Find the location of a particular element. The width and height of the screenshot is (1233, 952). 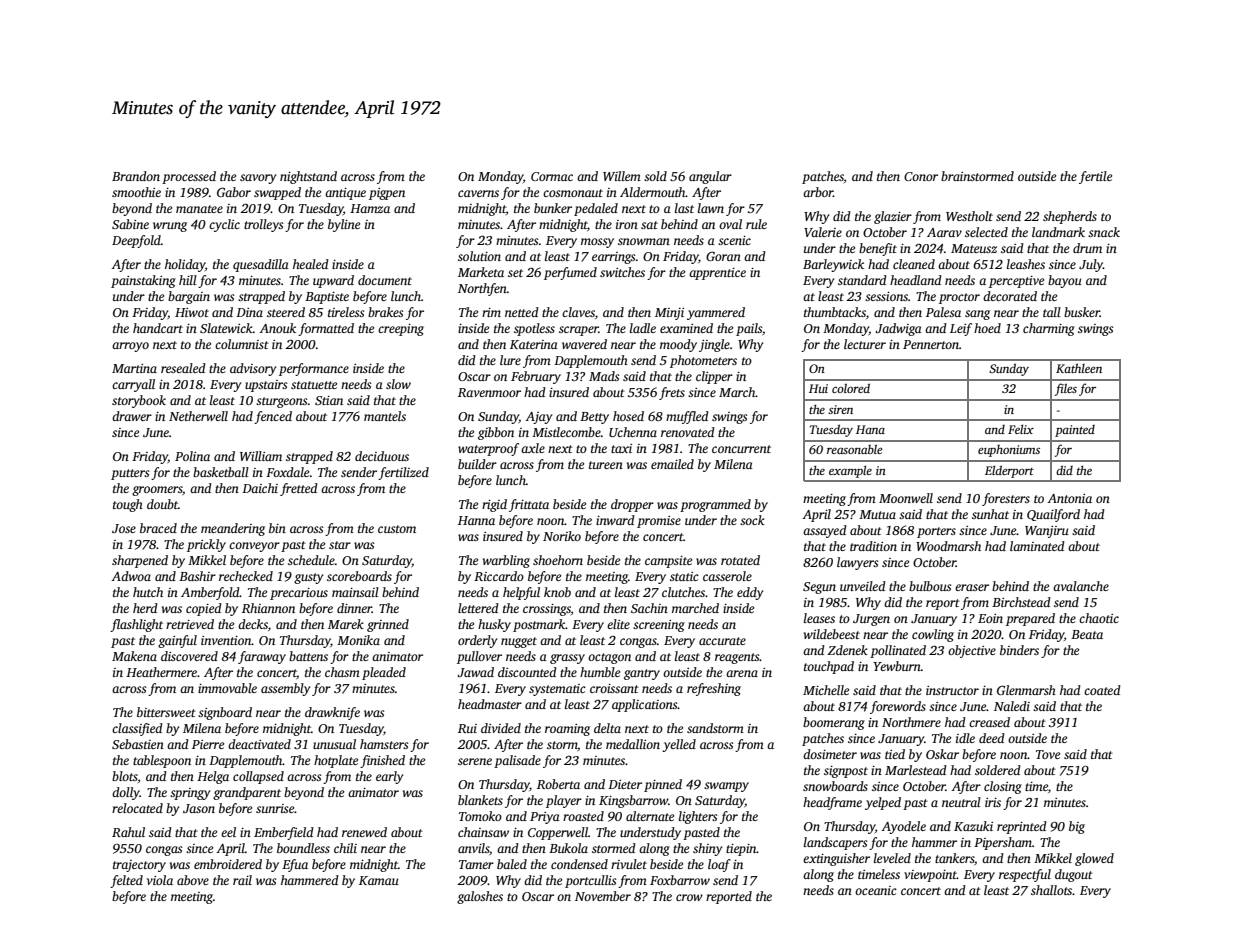

nightstand is located at coordinates (308, 177).
